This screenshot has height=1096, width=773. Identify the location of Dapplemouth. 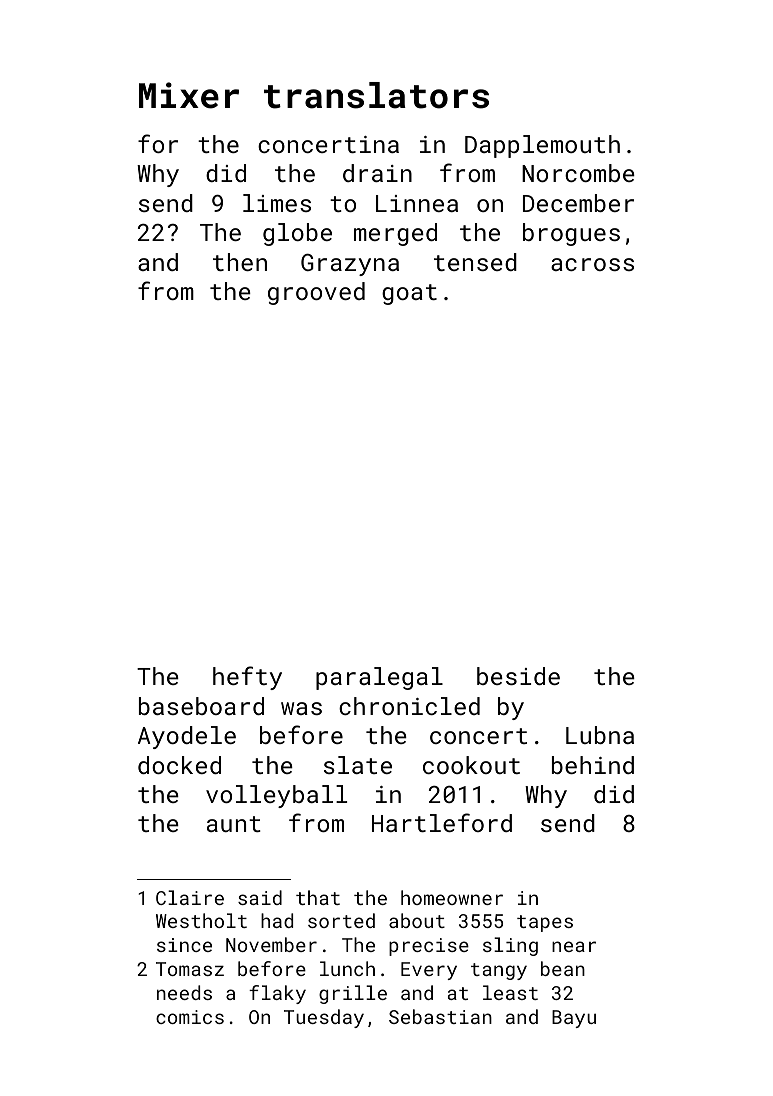
(542, 146).
